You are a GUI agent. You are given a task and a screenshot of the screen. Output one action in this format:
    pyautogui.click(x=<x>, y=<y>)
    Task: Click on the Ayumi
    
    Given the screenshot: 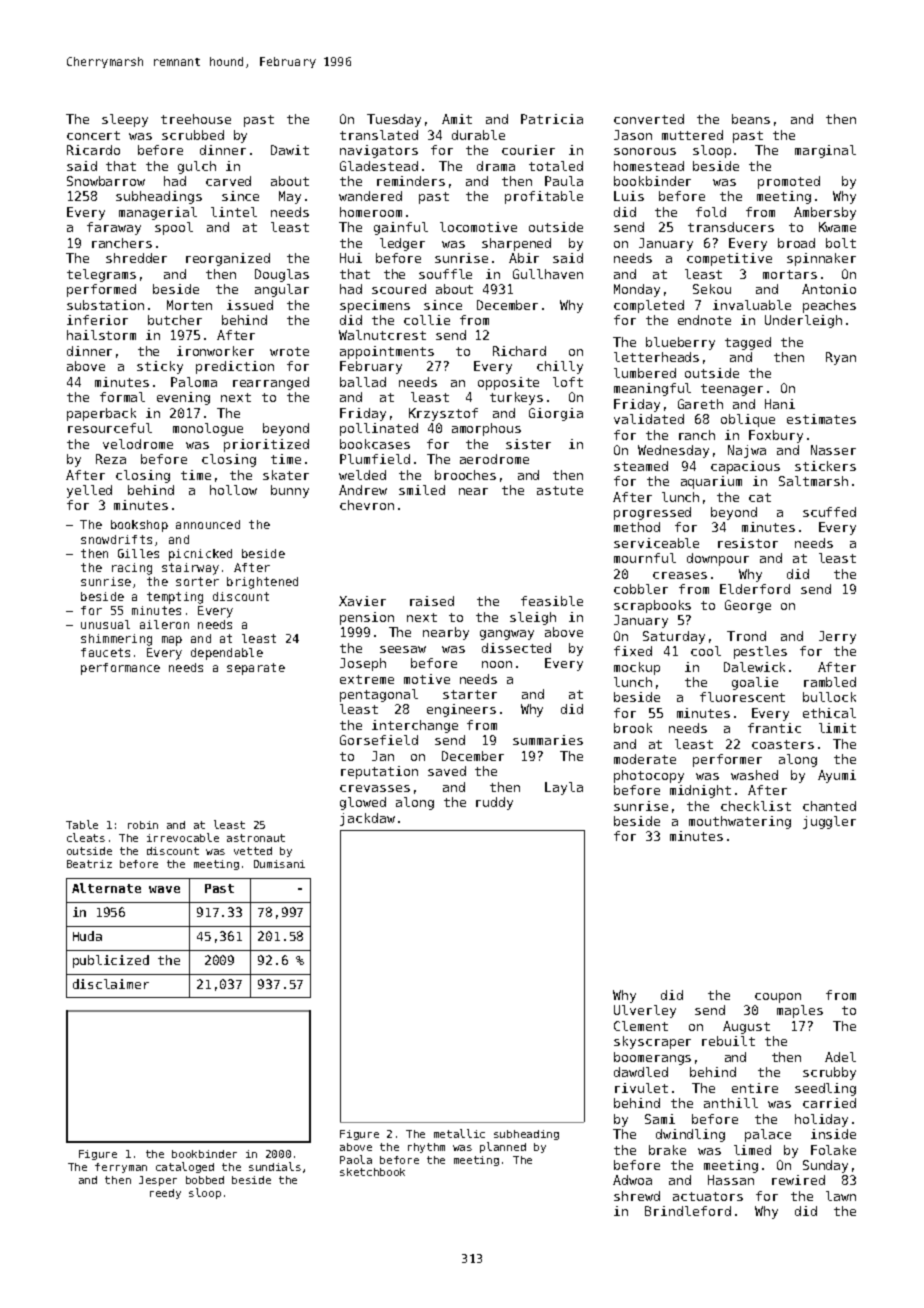 What is the action you would take?
    pyautogui.click(x=837, y=776)
